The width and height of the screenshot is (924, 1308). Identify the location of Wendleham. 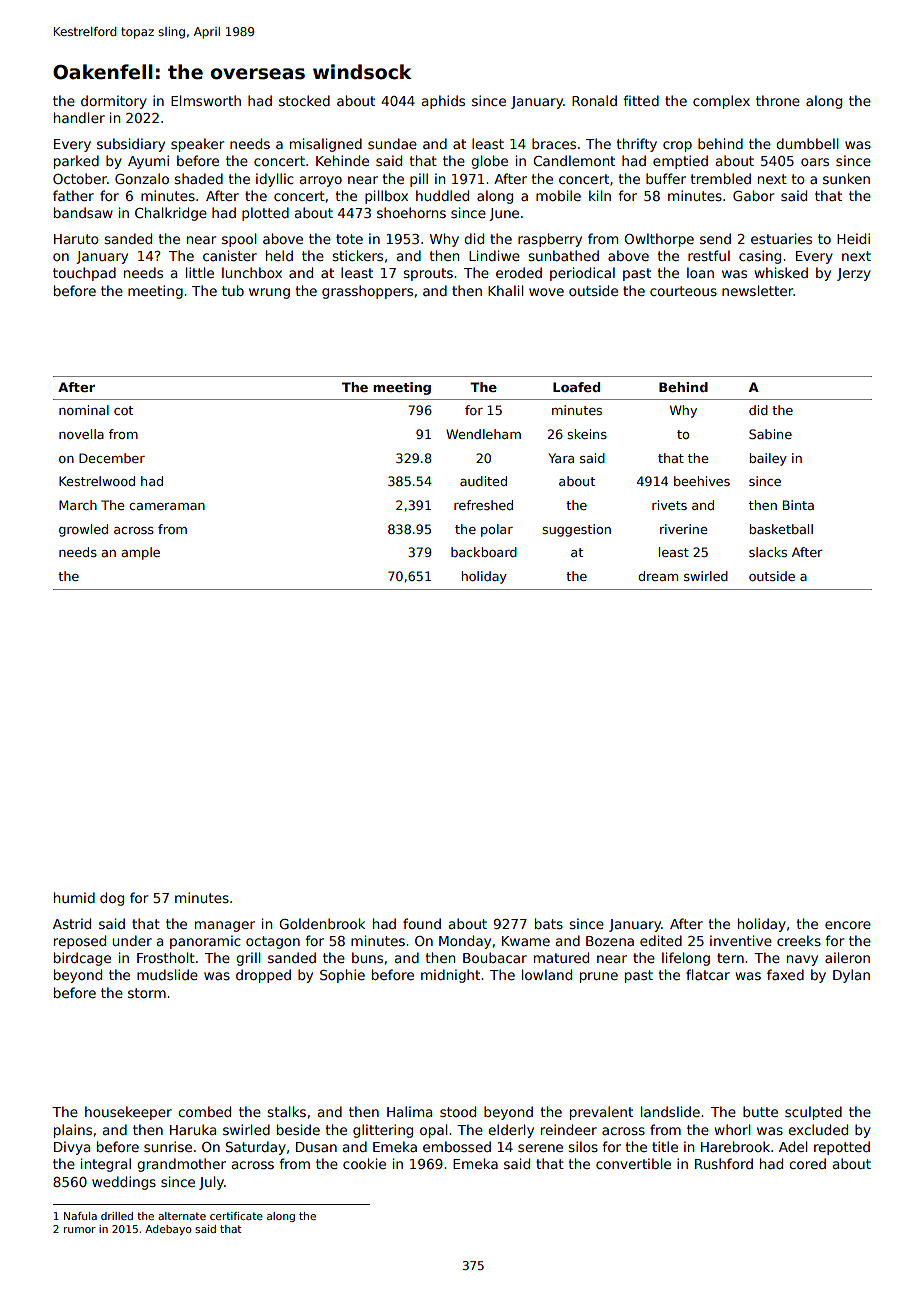
(483, 434).
